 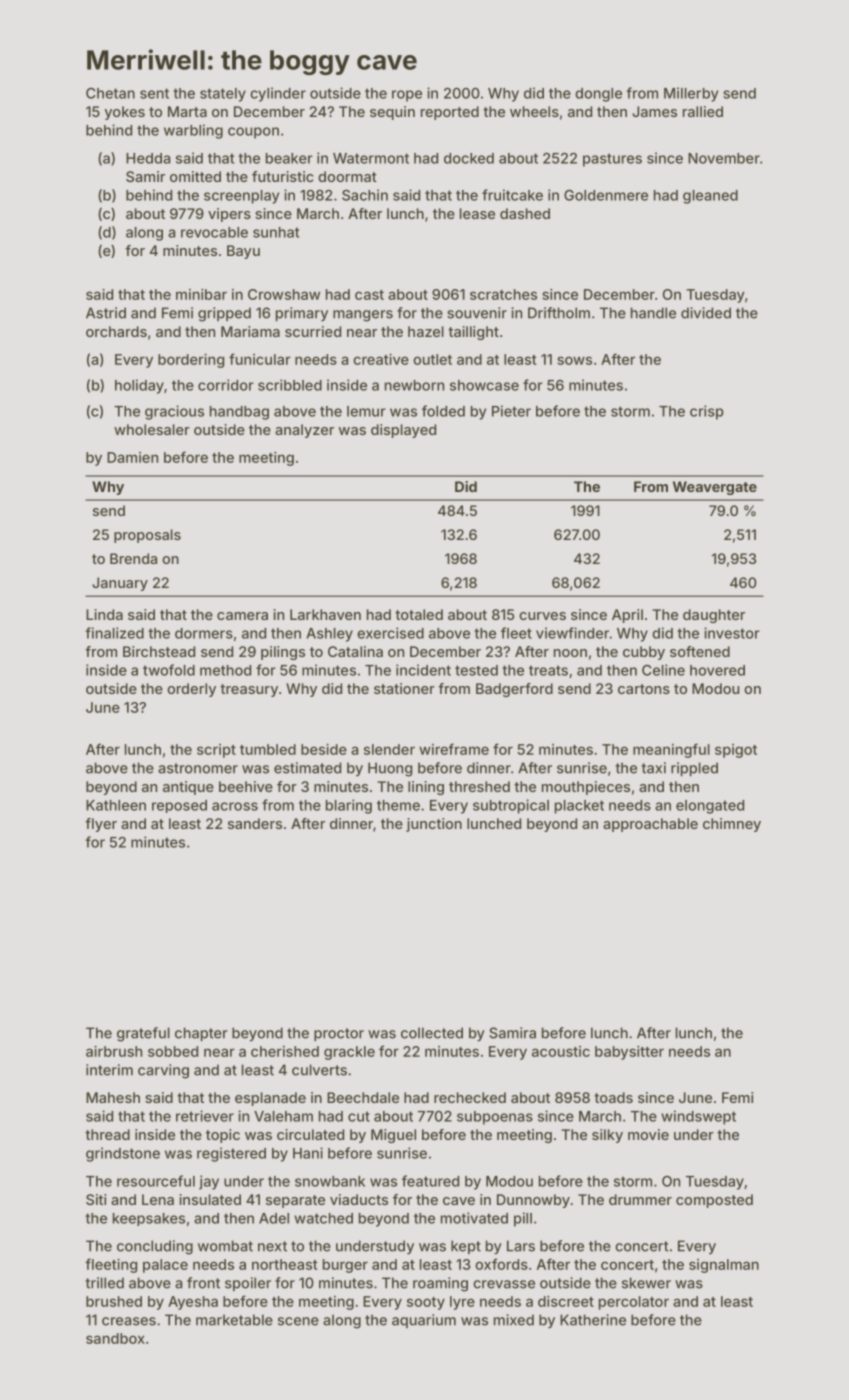 What do you see at coordinates (125, 113) in the page?
I see `yokes` at bounding box center [125, 113].
